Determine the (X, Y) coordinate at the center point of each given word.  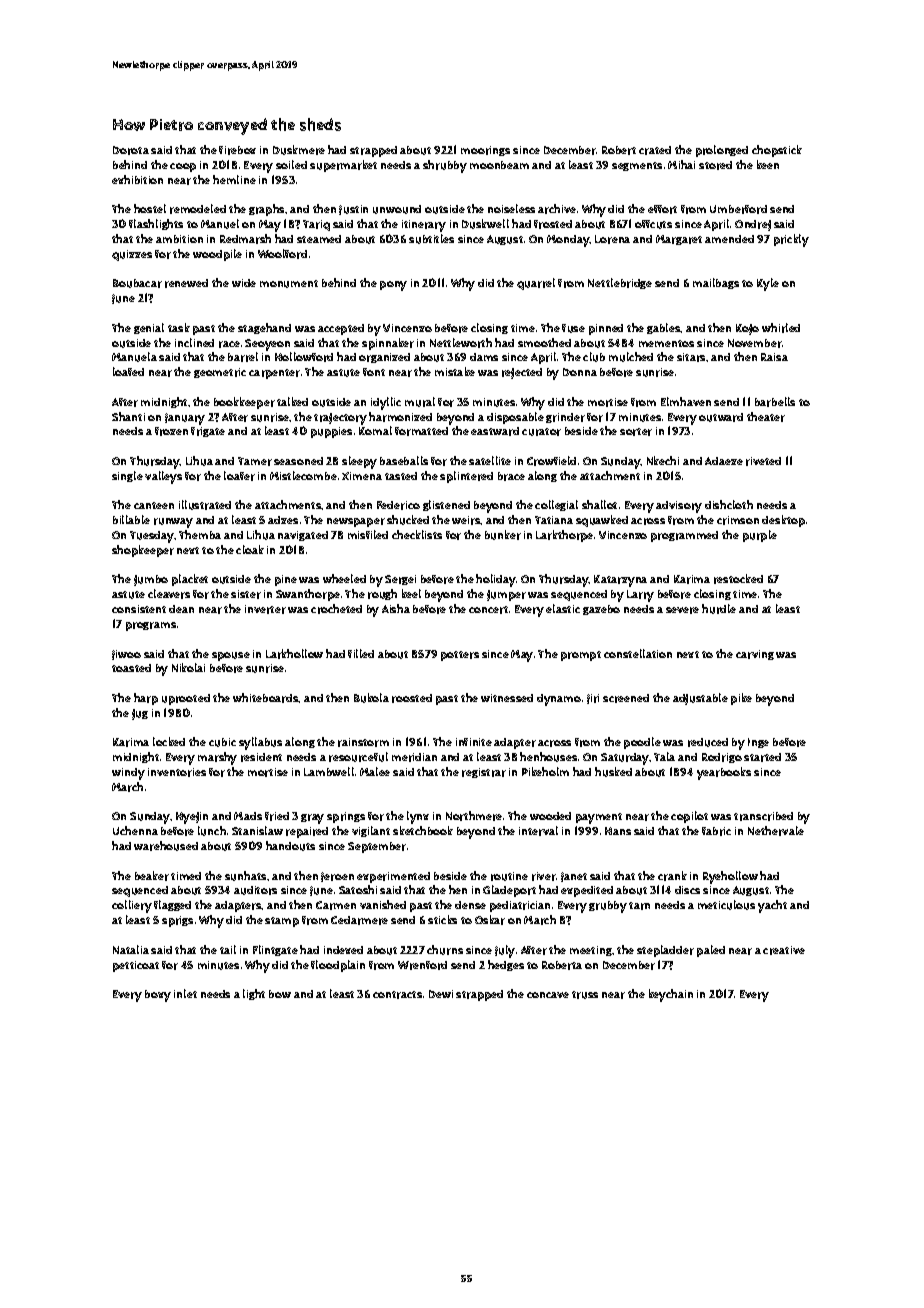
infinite (474, 742)
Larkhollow (294, 654)
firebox (237, 150)
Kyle (768, 284)
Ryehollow (730, 877)
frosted (553, 224)
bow (280, 994)
